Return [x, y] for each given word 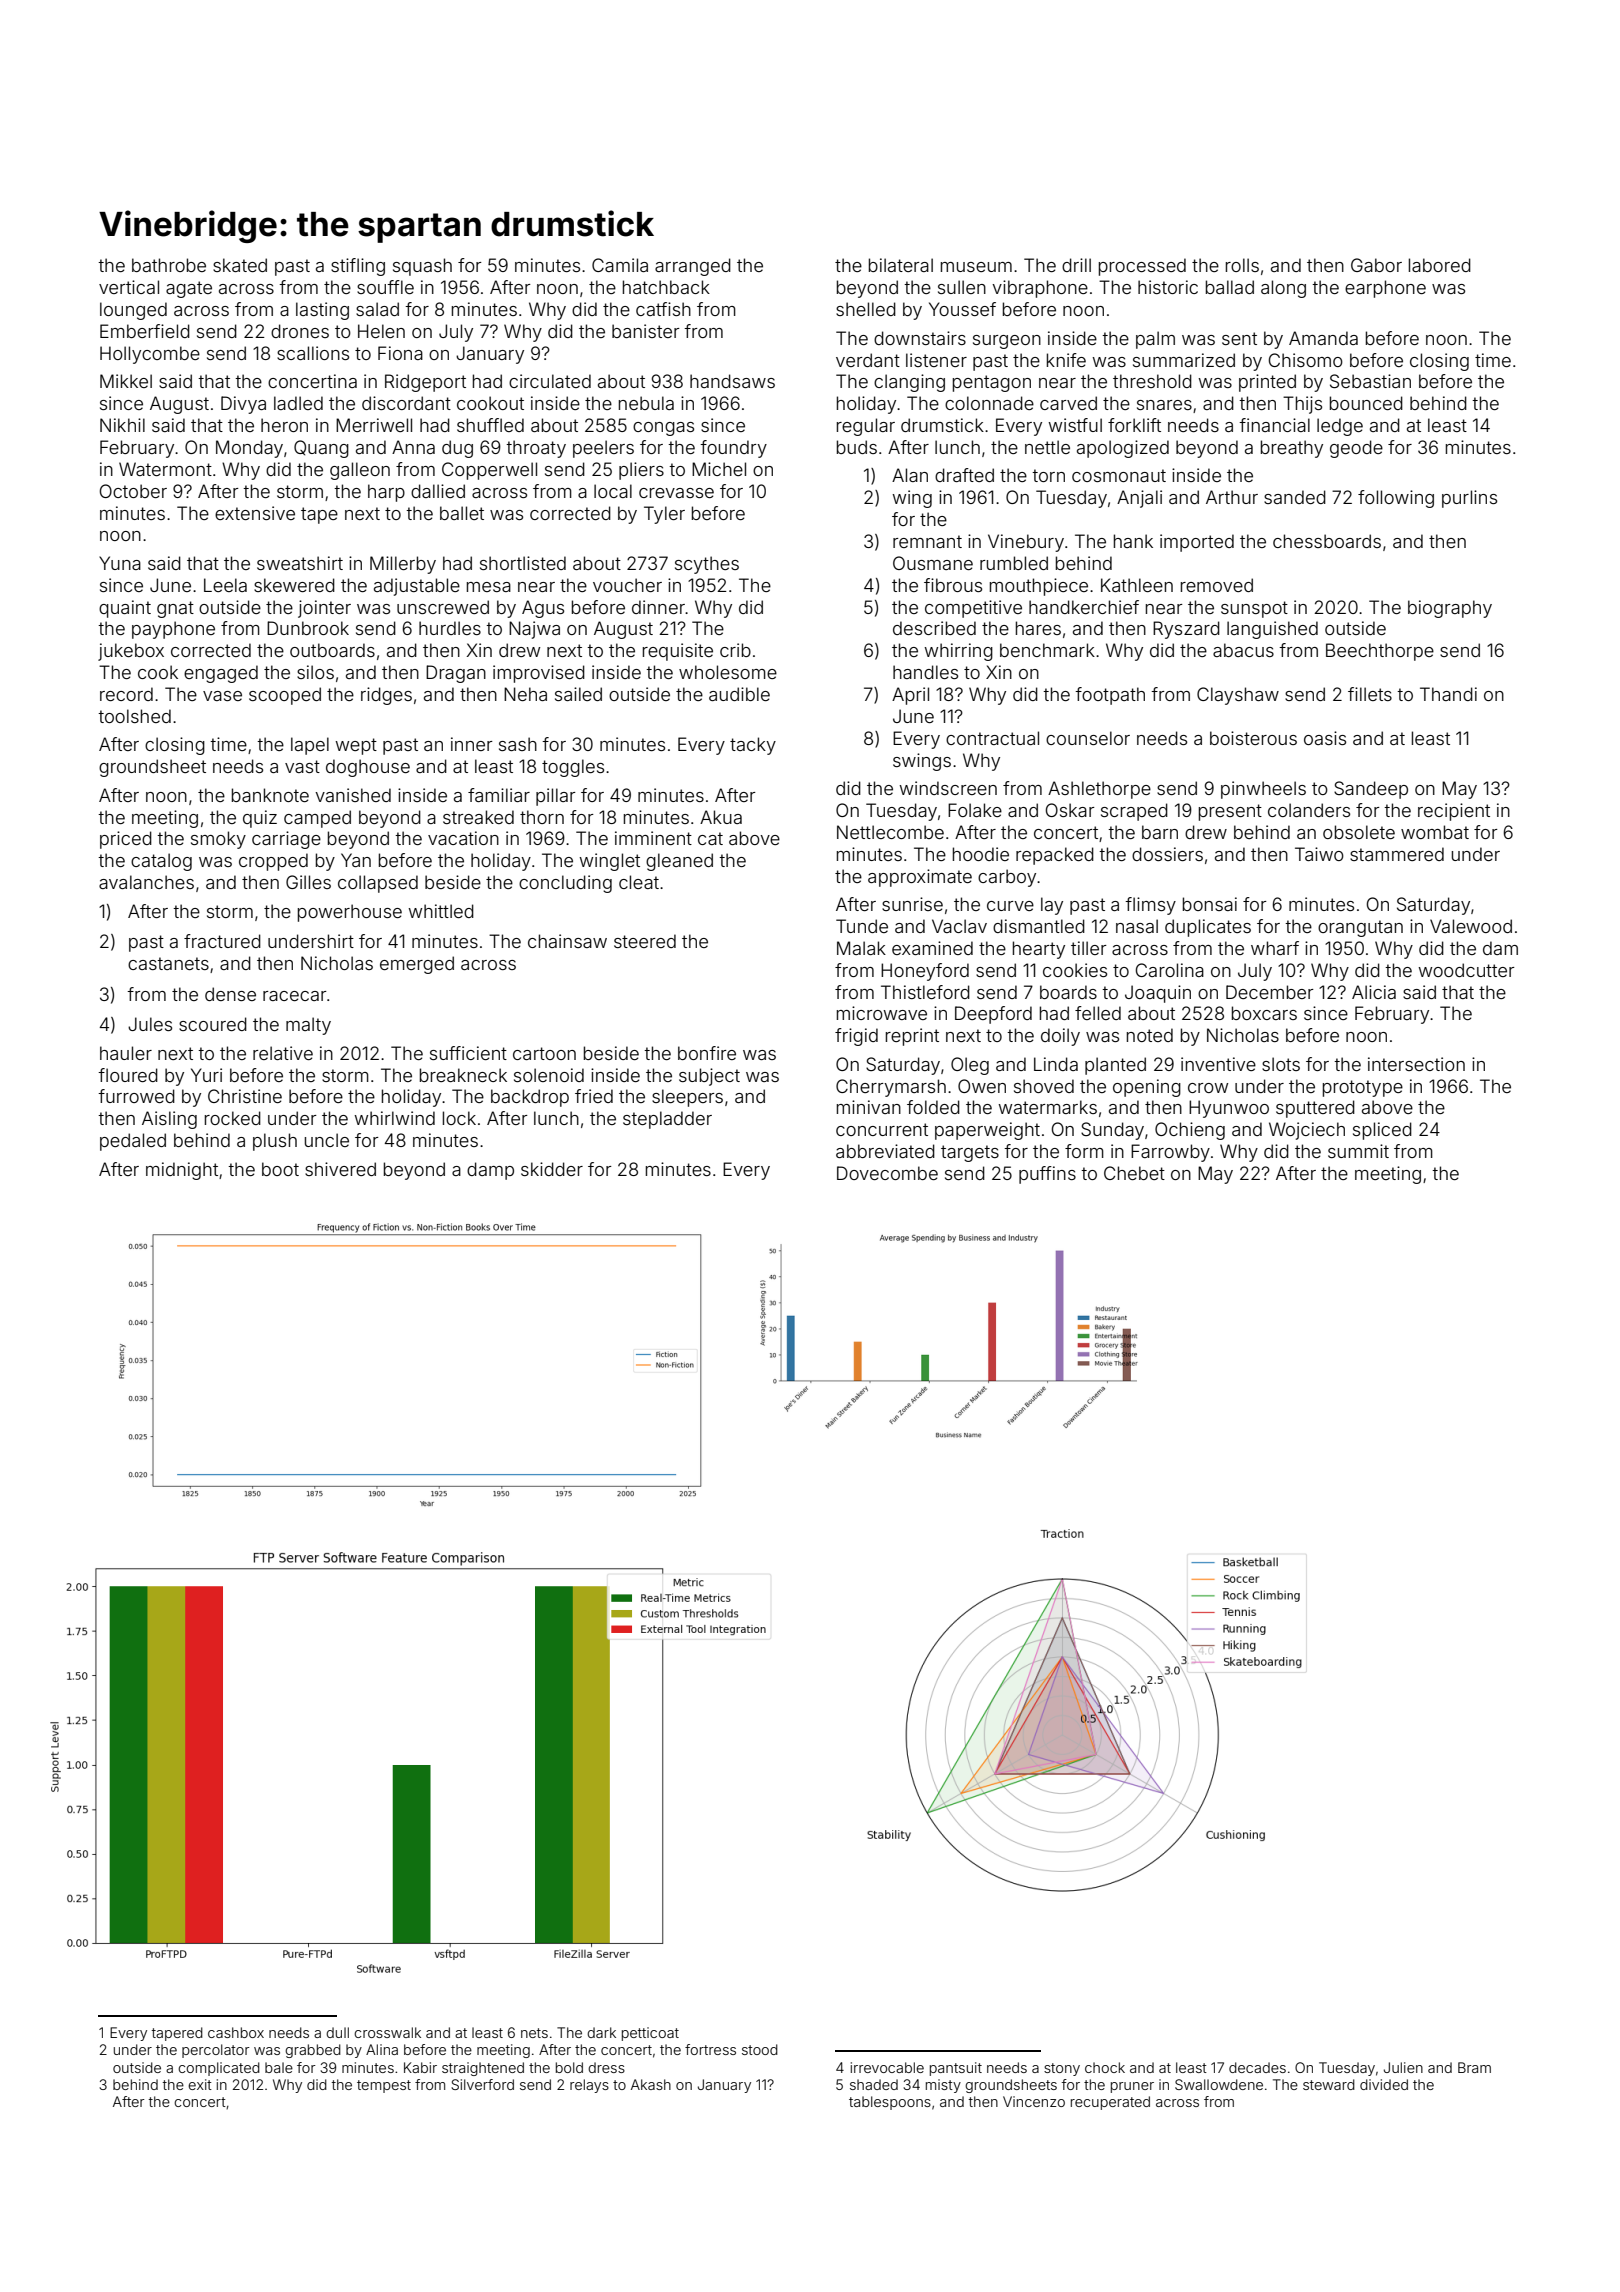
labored [1440, 265]
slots [1281, 1064]
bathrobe [169, 265]
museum [976, 267]
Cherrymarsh [891, 1088]
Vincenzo [1034, 2101]
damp [490, 1171]
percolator [216, 2051]
